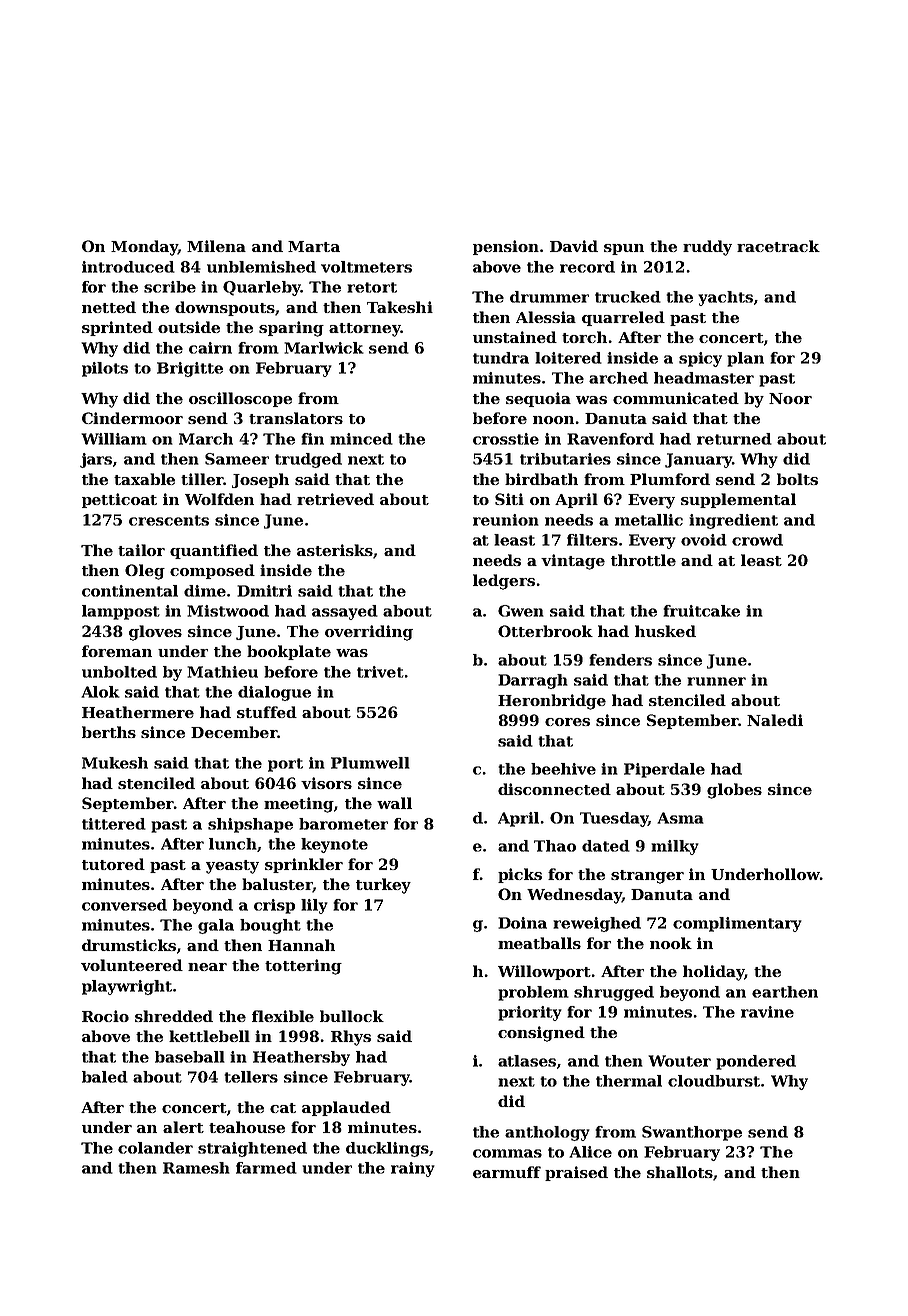 The width and height of the screenshot is (908, 1316). Describe the element at coordinates (713, 973) in the screenshot. I see `holiday` at that location.
